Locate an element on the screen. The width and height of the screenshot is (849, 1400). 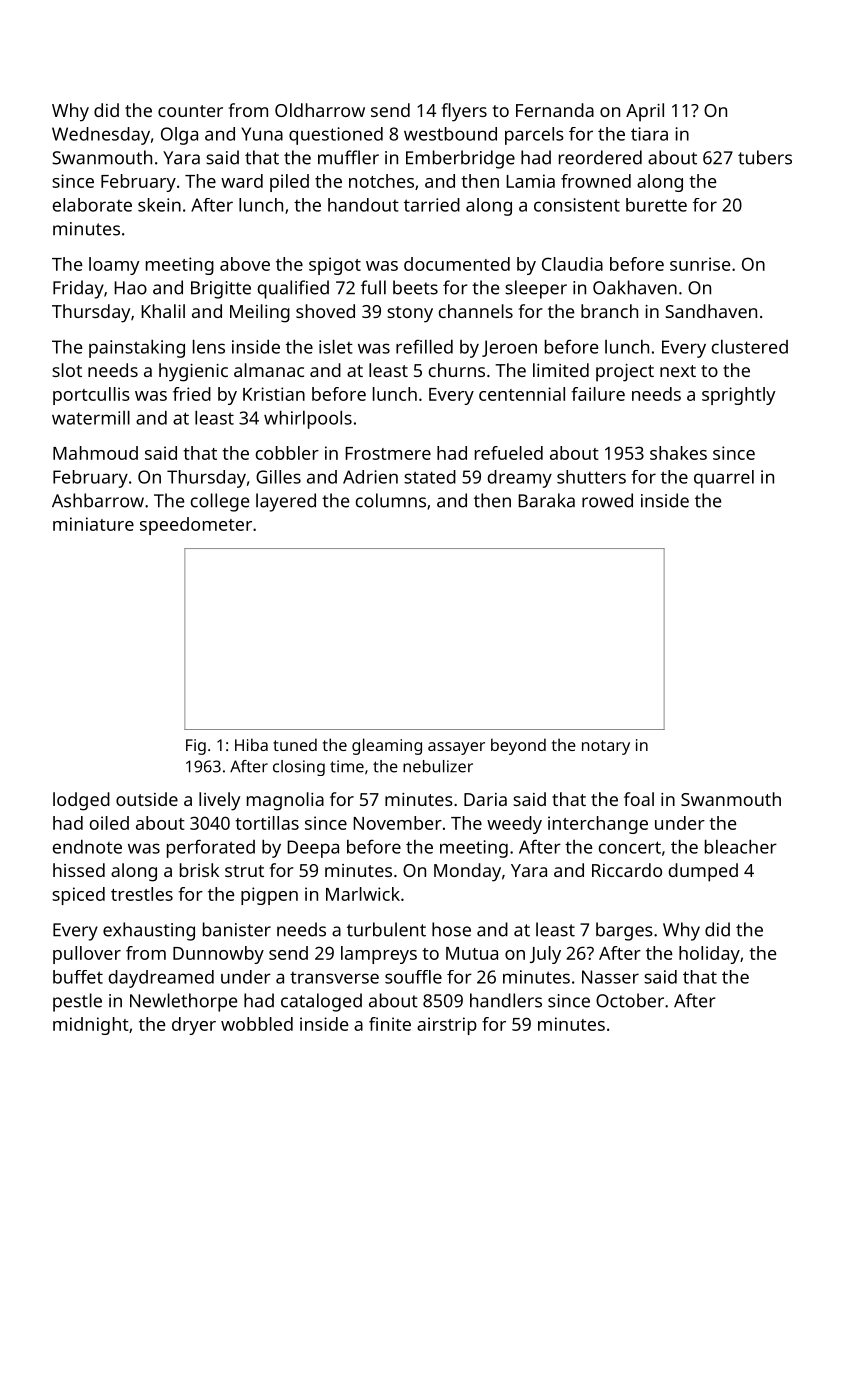
Sandhaven is located at coordinates (711, 311).
